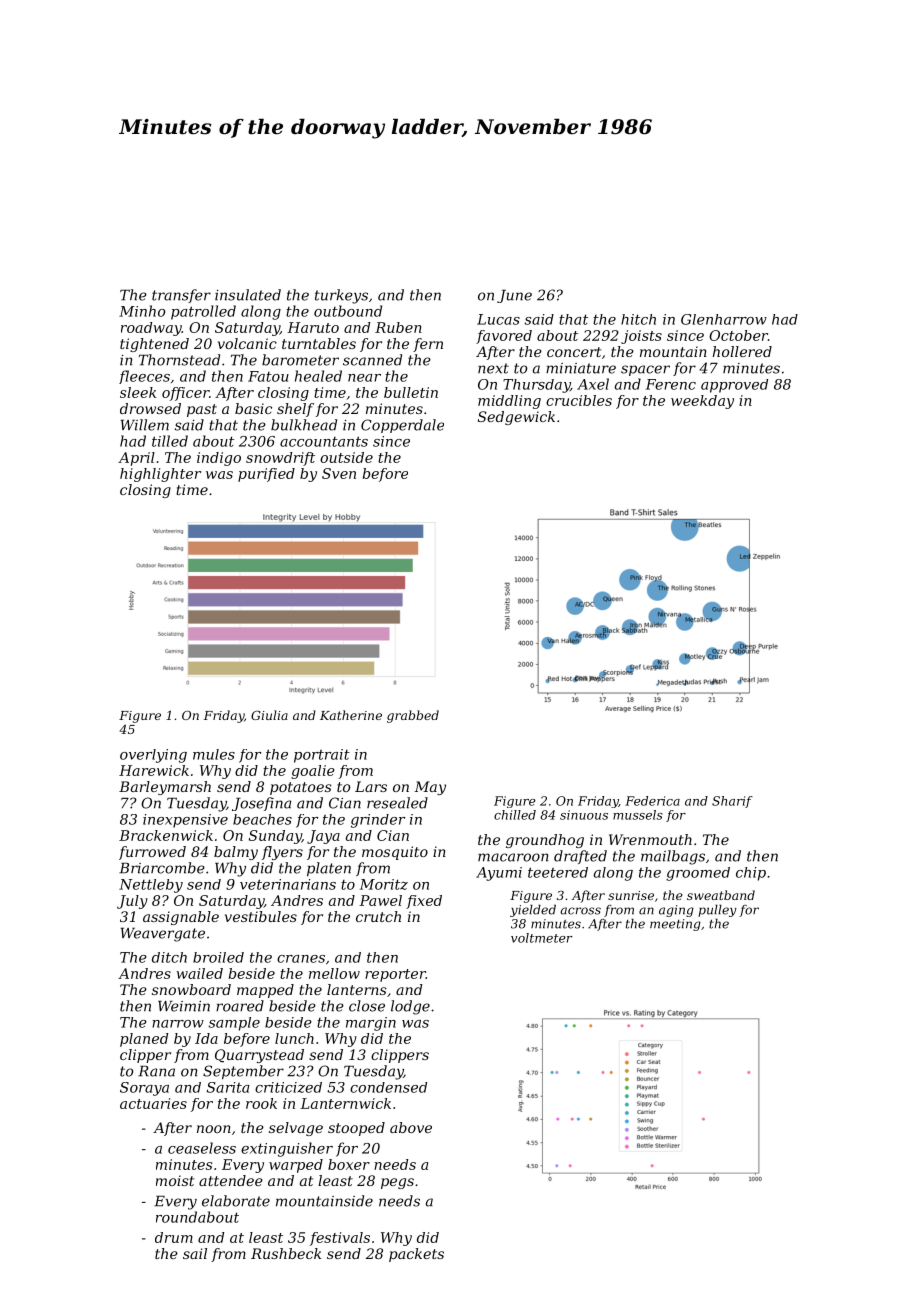 This image has height=1308, width=924. I want to click on transfer, so click(181, 296).
